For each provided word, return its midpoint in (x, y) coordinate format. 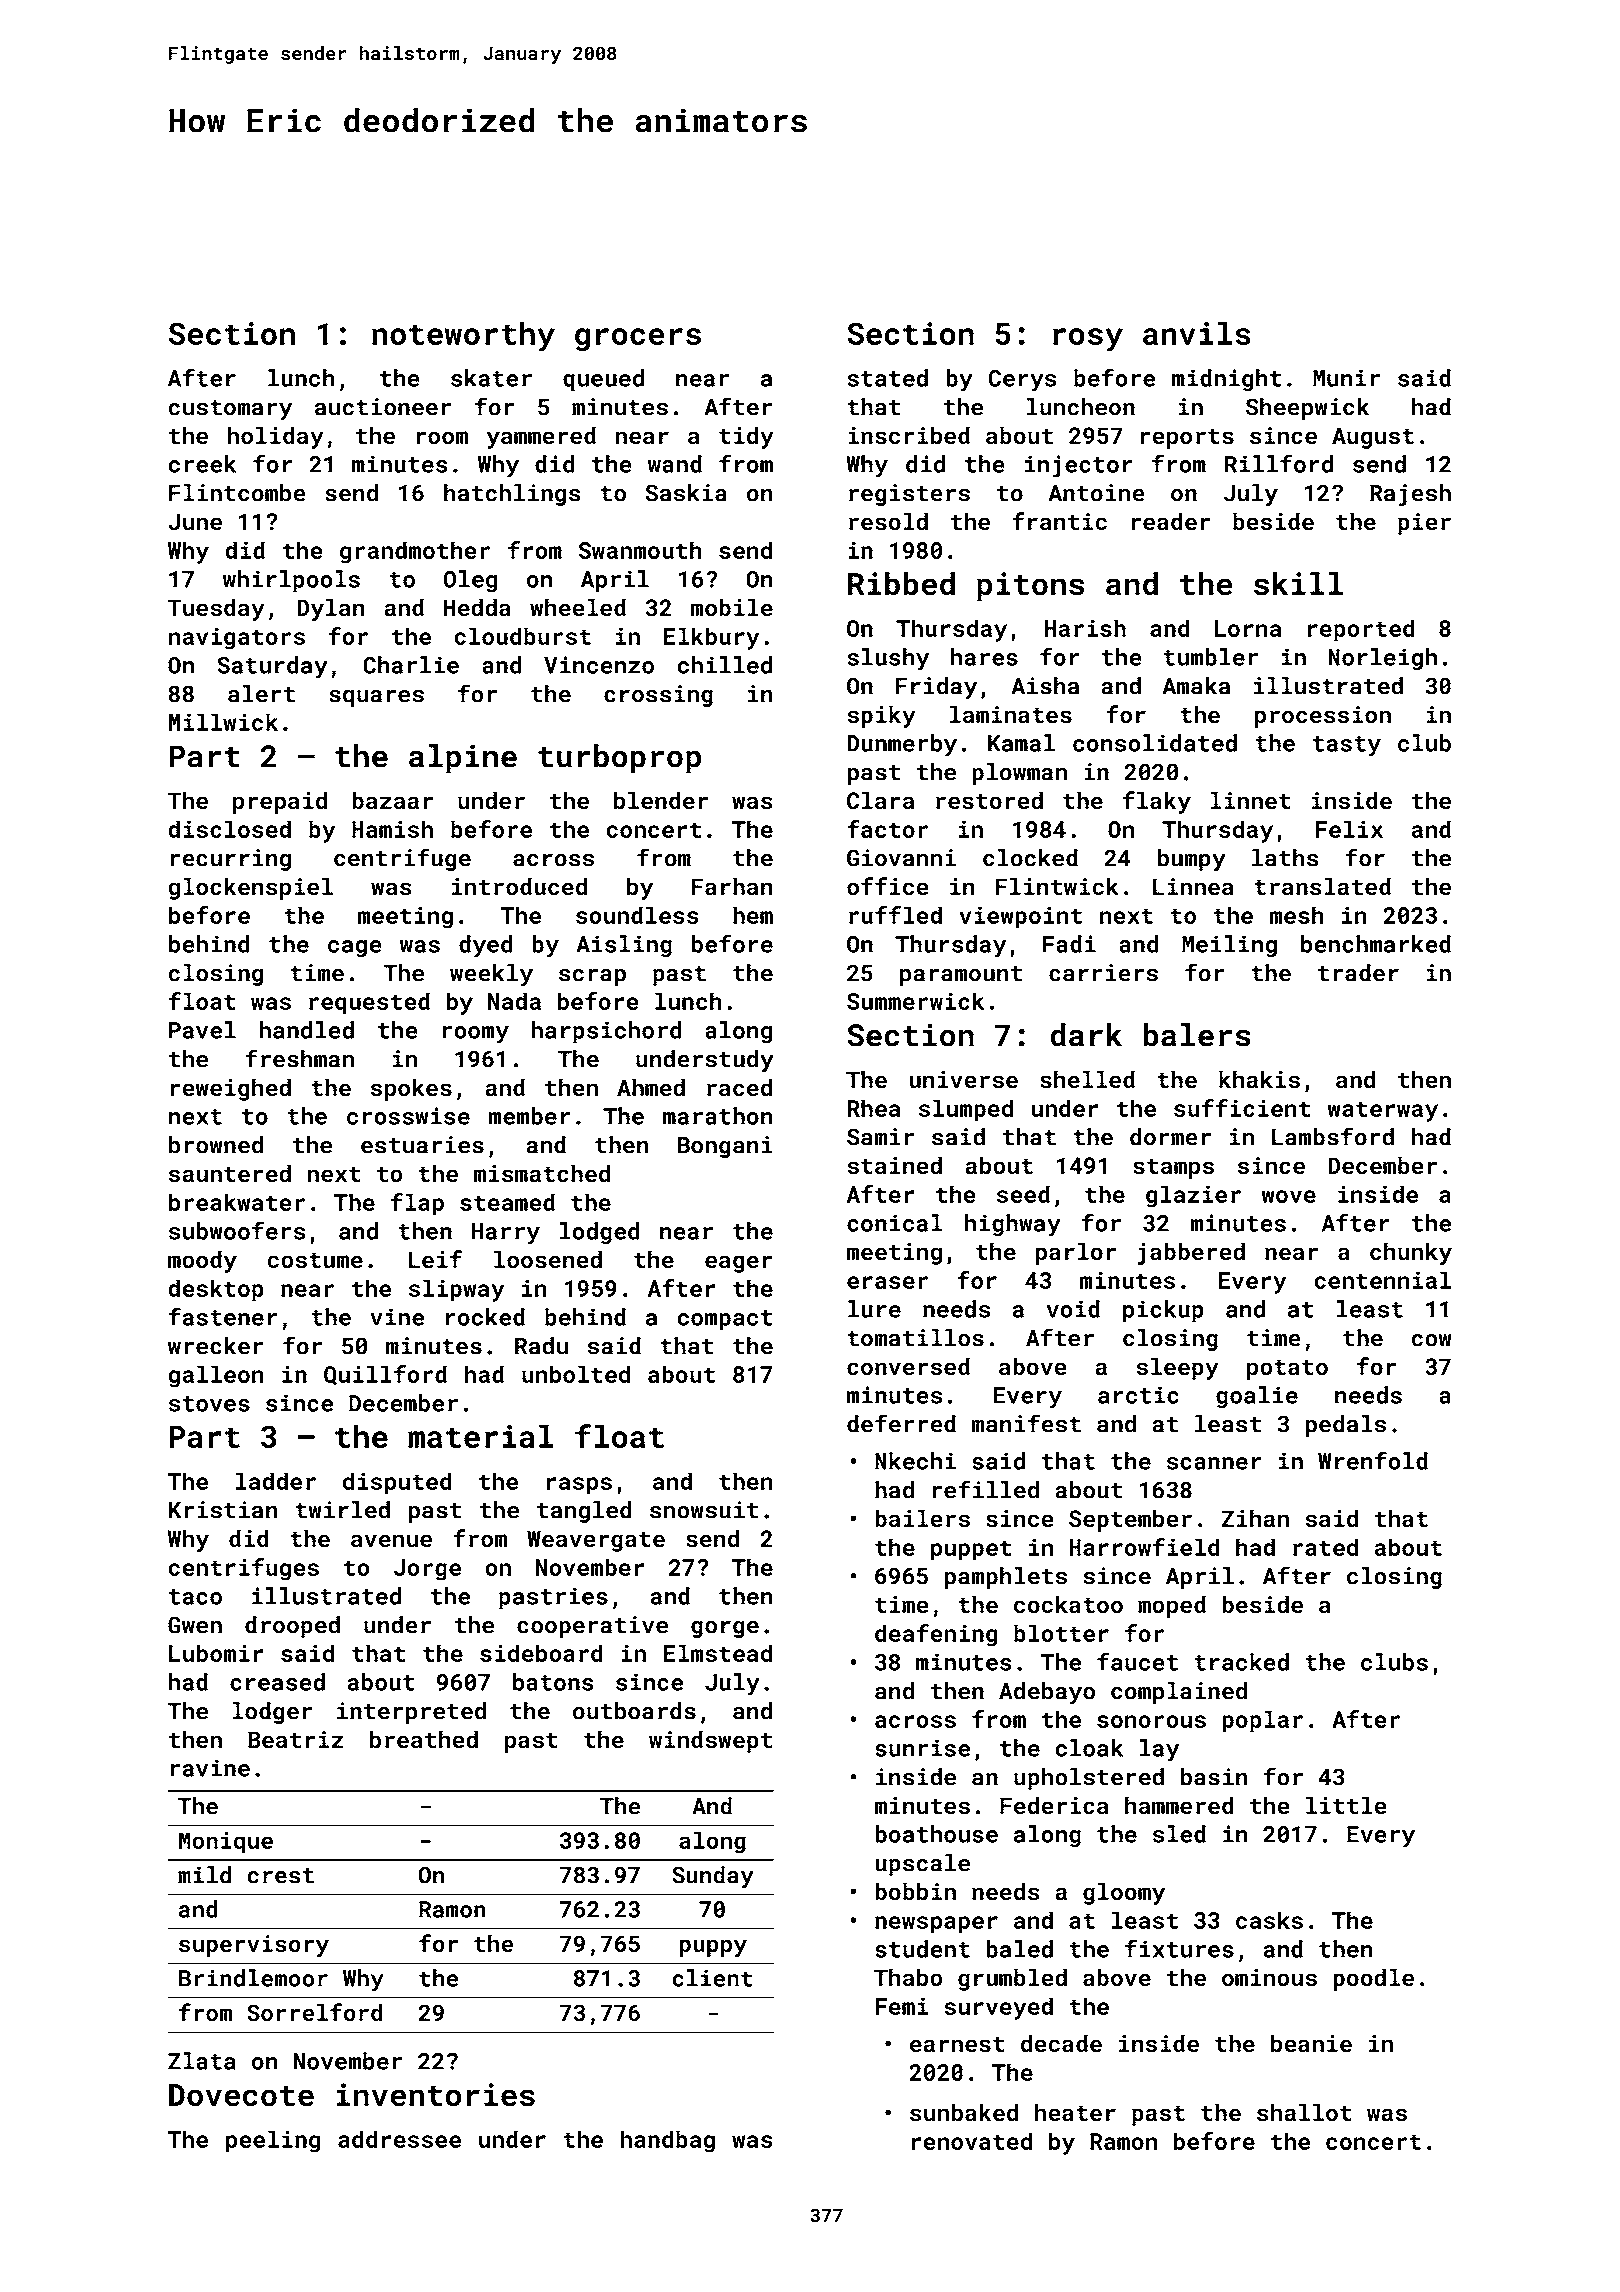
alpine (463, 759)
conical (894, 1223)
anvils (1197, 333)
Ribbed (901, 584)
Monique (226, 1843)
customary (230, 410)
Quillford (385, 1375)
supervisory (254, 1946)
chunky (1411, 1253)
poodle (1373, 1979)
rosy (1088, 340)
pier (1424, 524)
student (922, 1949)
